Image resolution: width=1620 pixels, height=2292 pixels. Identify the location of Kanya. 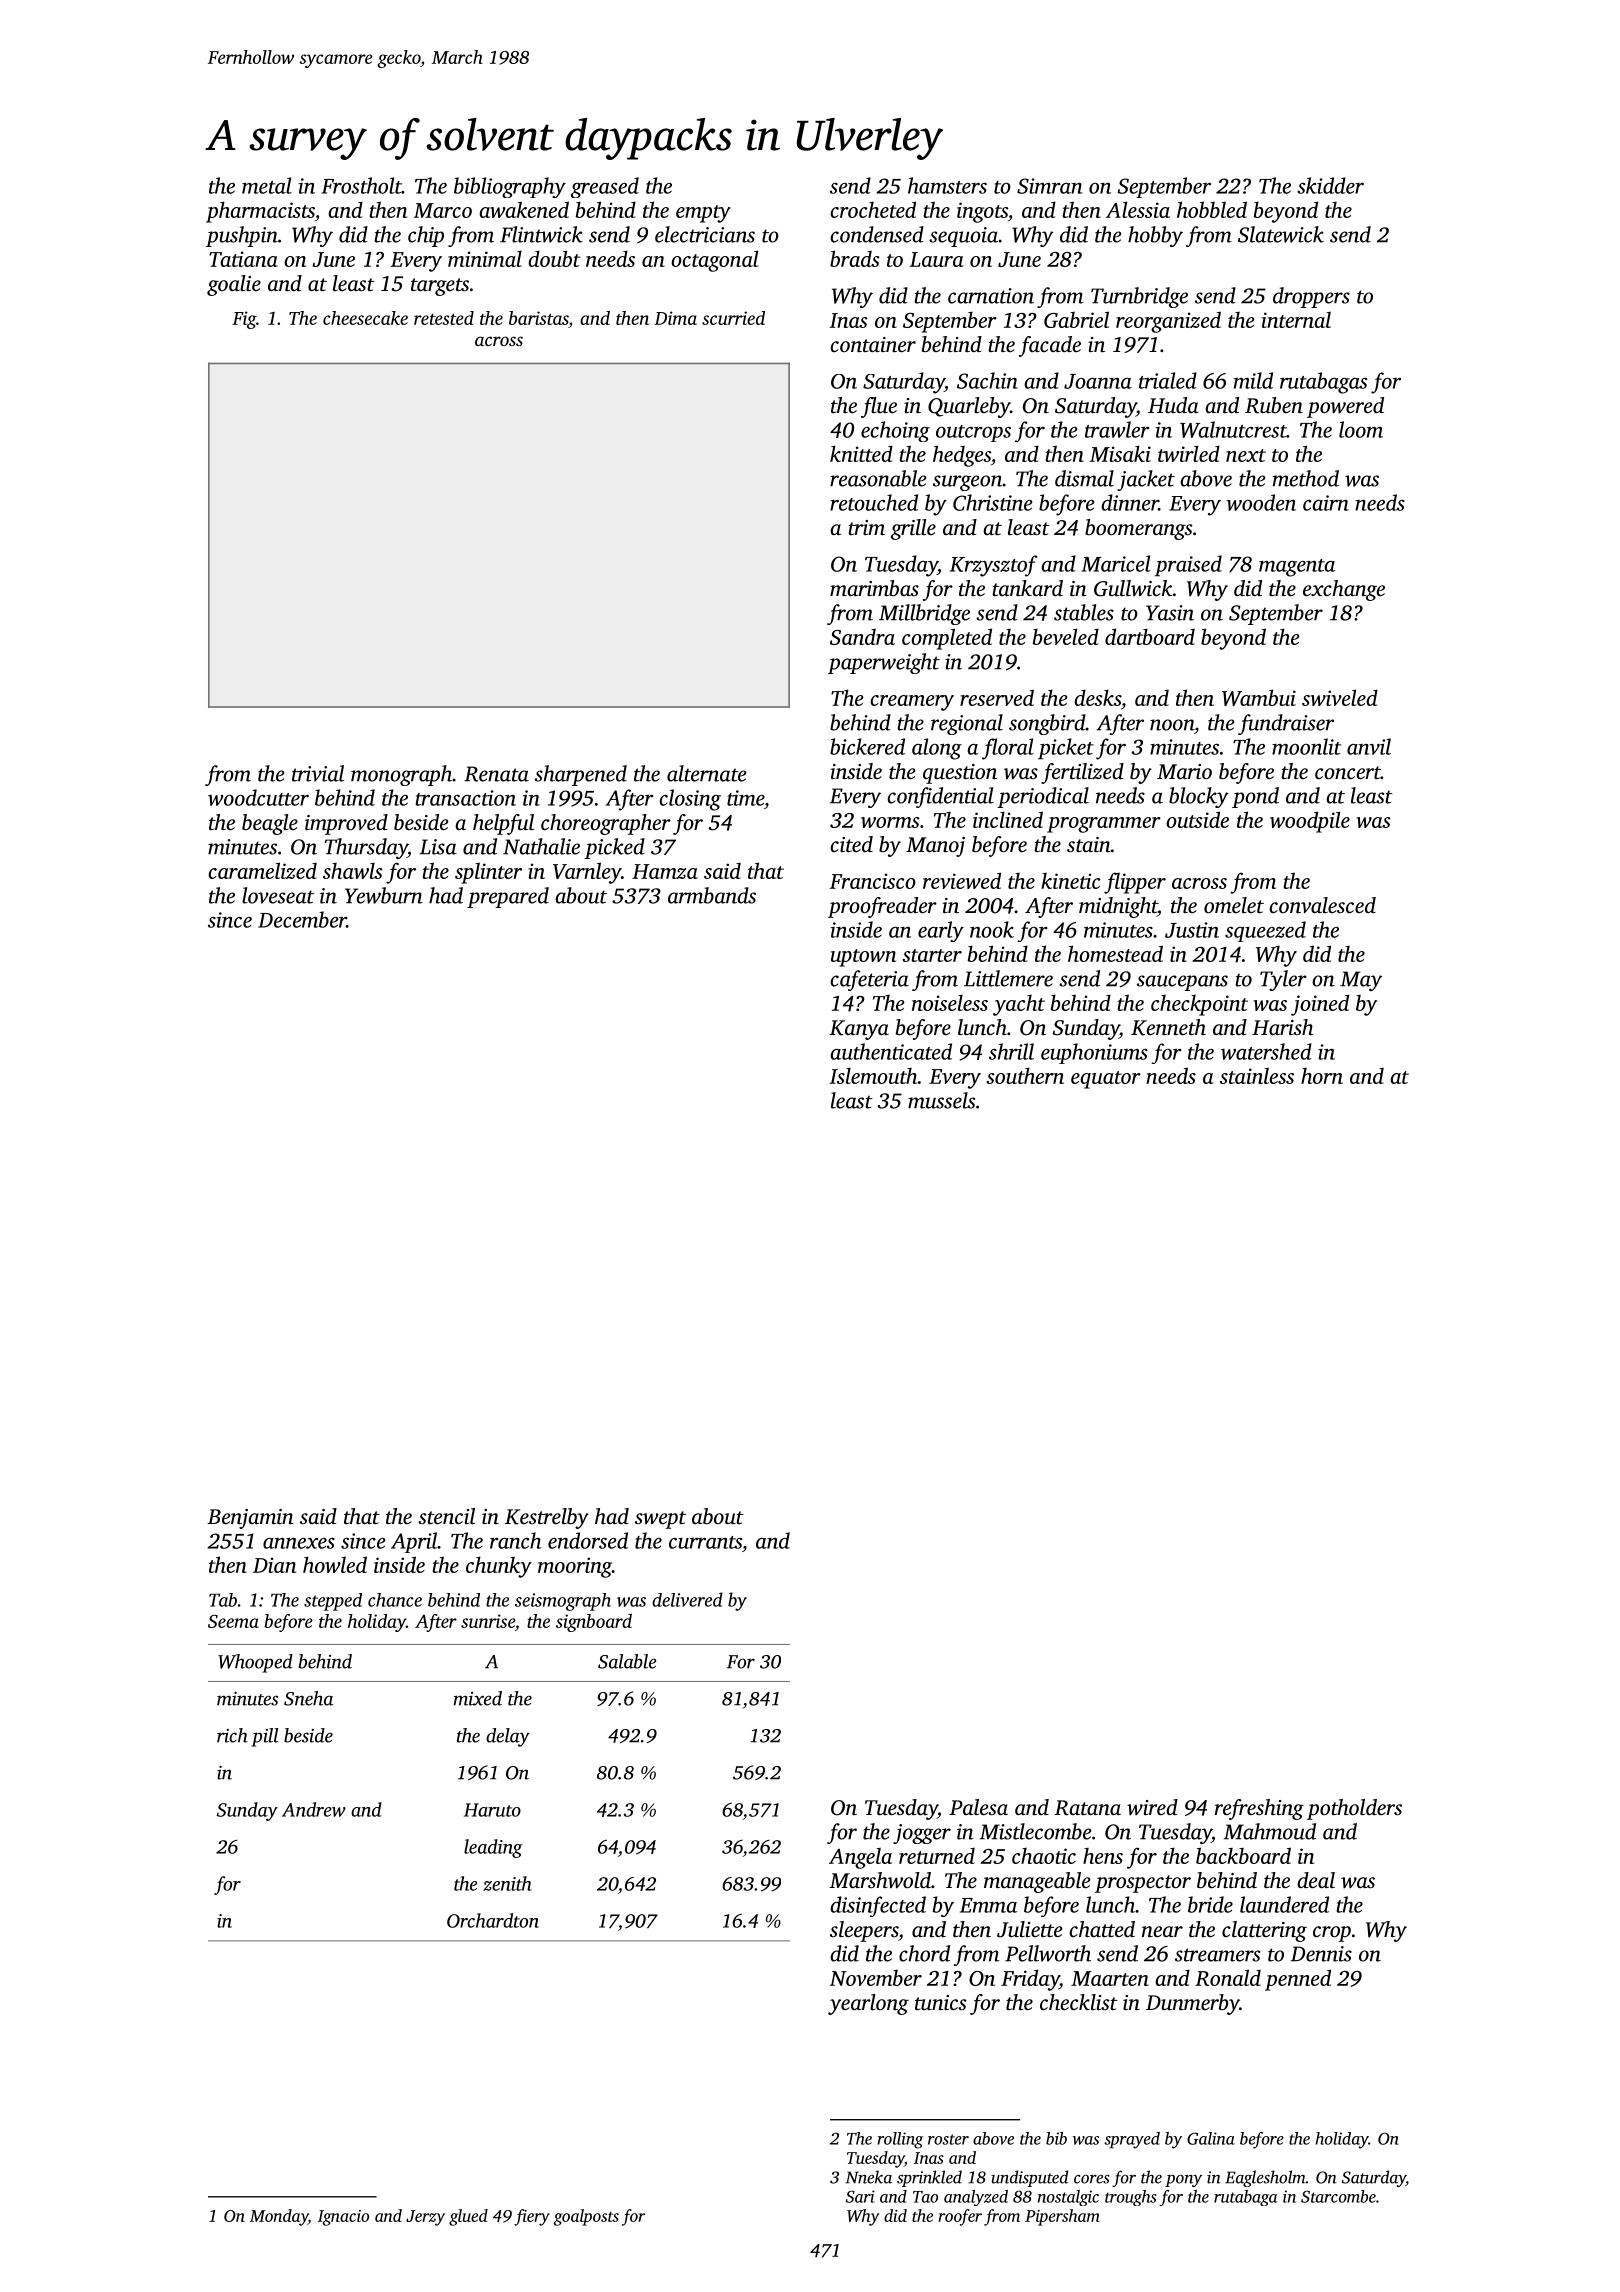
(859, 1030).
